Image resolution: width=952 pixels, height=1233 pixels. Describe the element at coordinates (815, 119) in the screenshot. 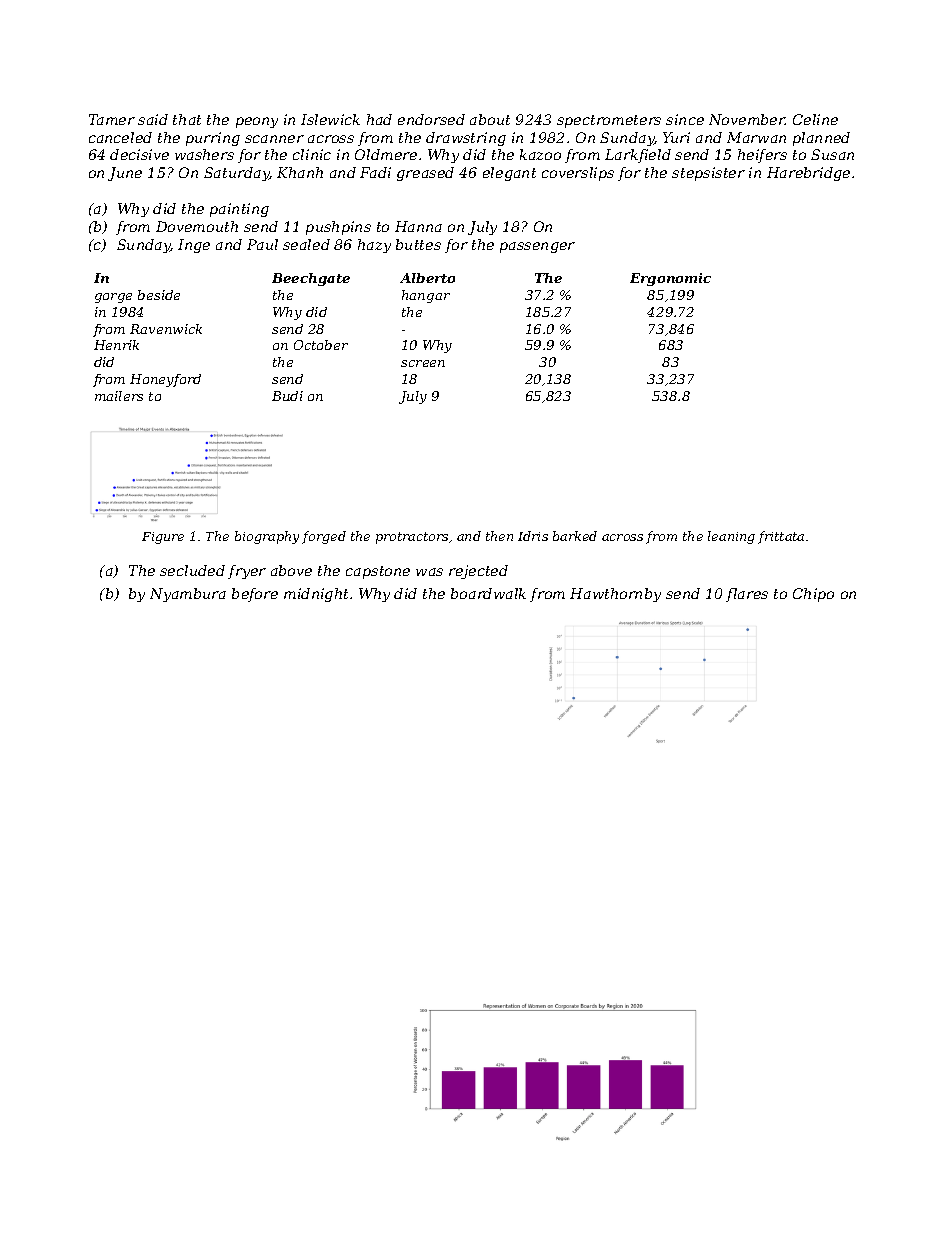

I see `Celine` at that location.
